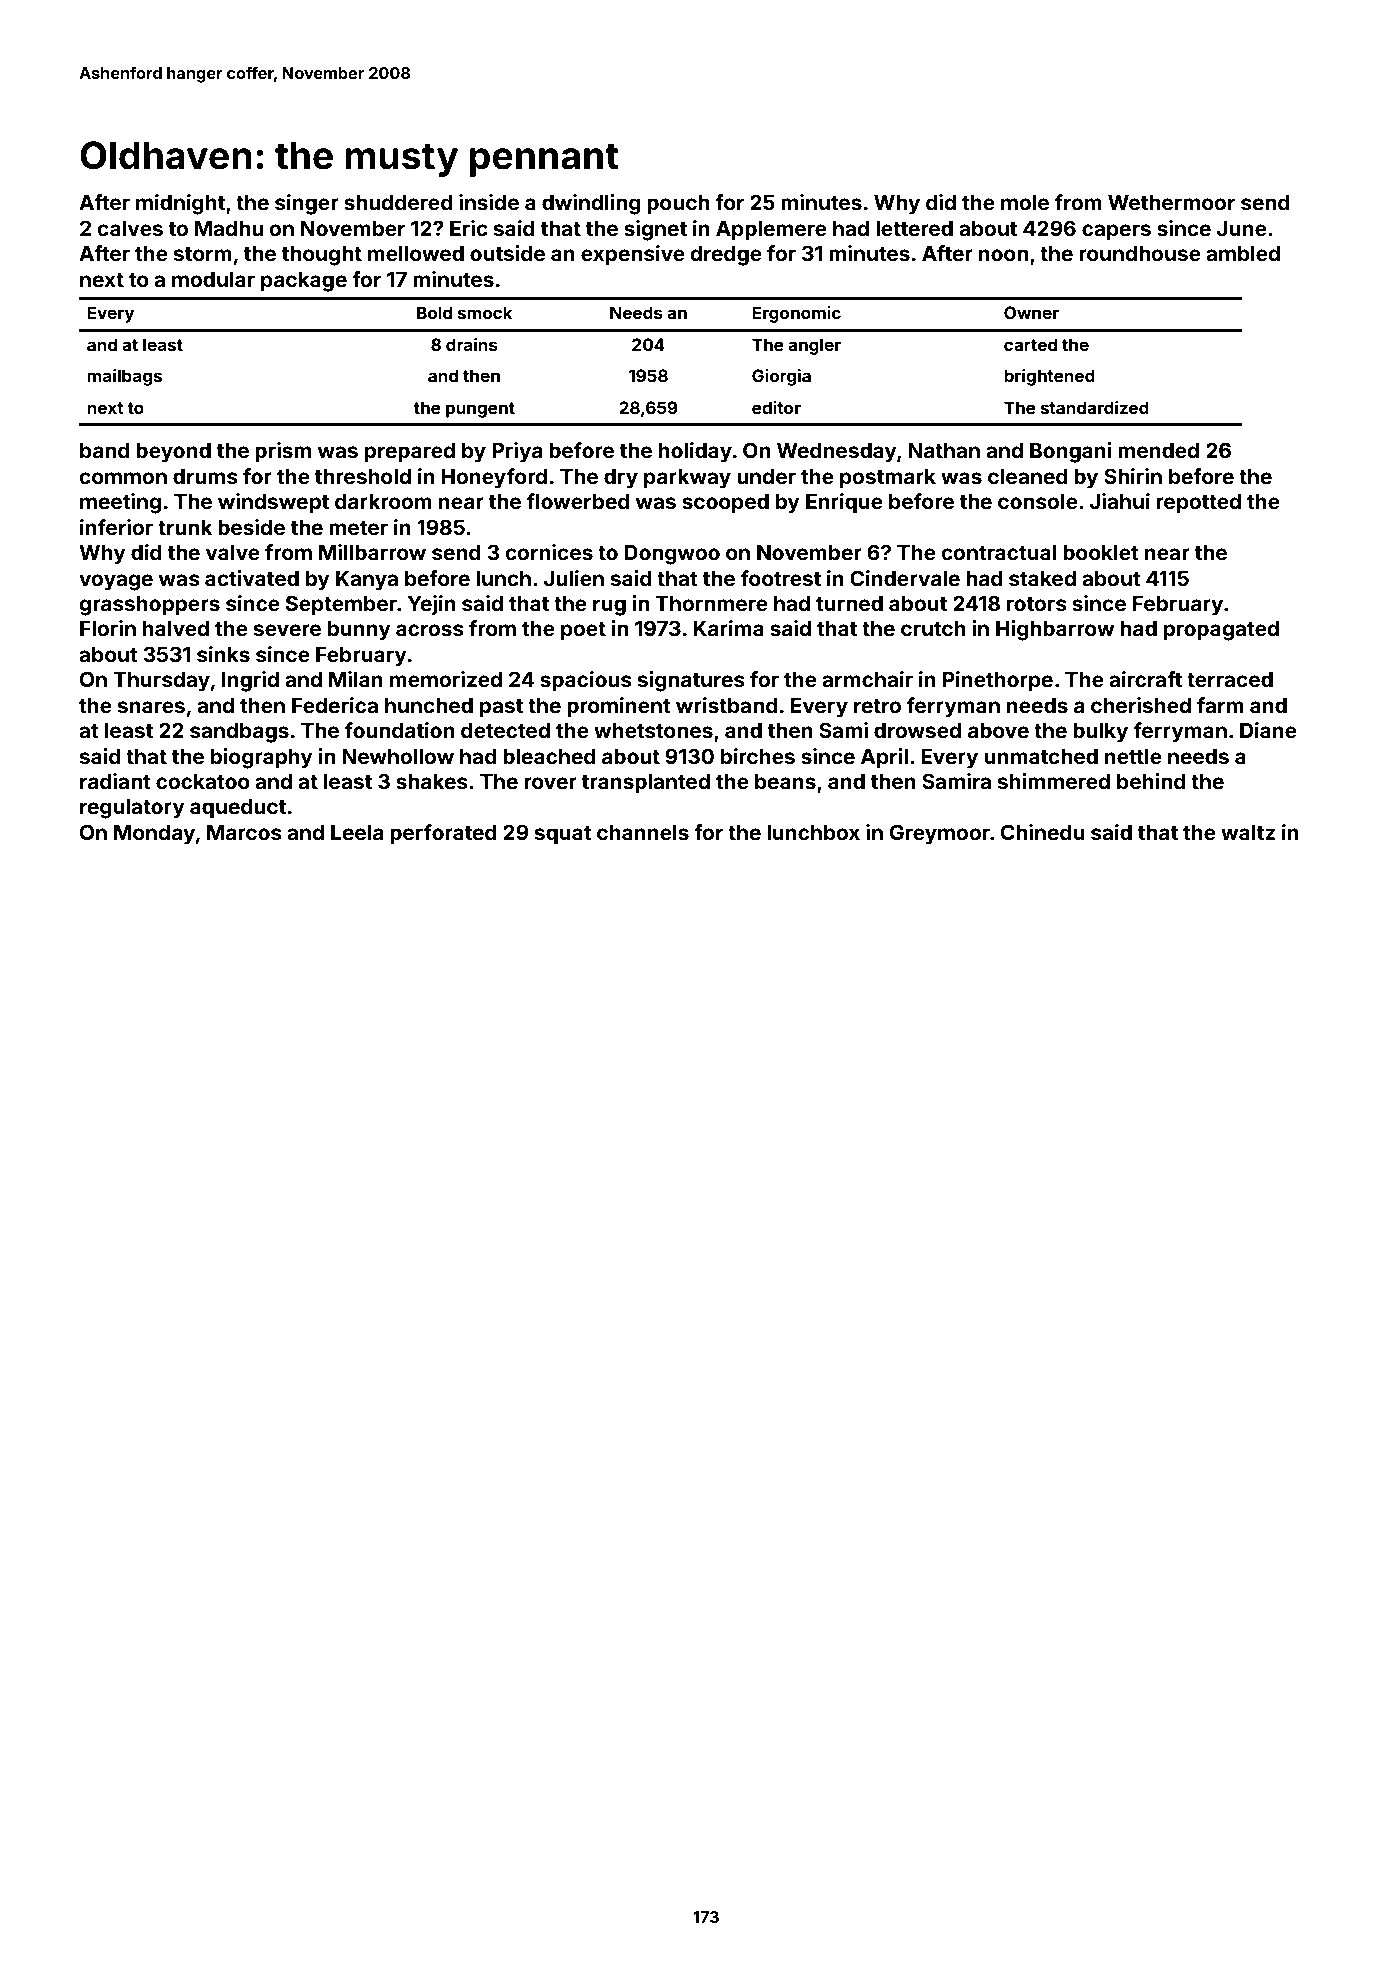 Image resolution: width=1386 pixels, height=1969 pixels. I want to click on Monday, so click(154, 835).
